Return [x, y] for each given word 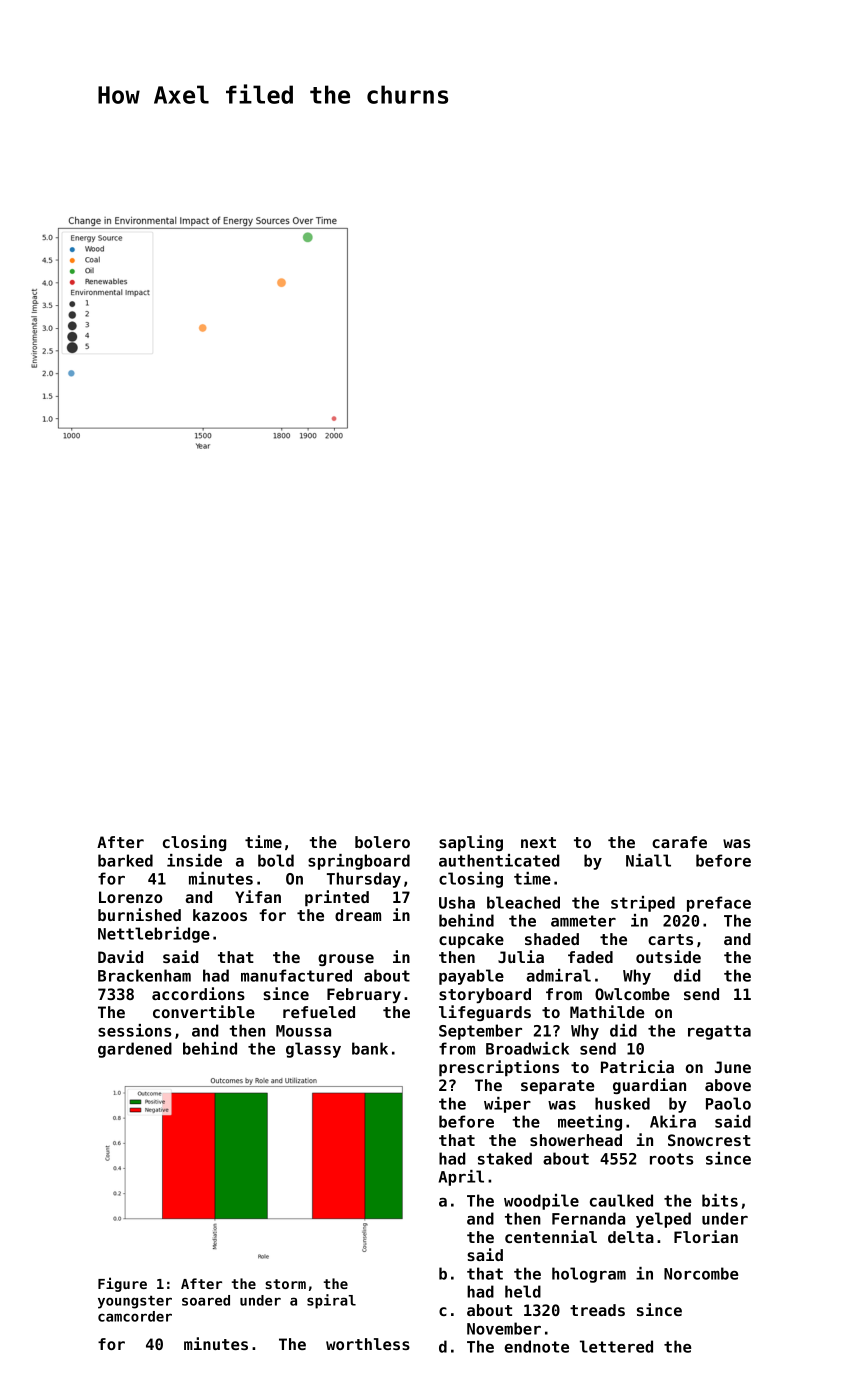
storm [285, 1284]
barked [125, 860]
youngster [135, 1302]
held [523, 1291]
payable [471, 977]
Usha [457, 902]
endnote [536, 1346]
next [538, 842]
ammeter [583, 921]
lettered [616, 1346]
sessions [134, 1030]
